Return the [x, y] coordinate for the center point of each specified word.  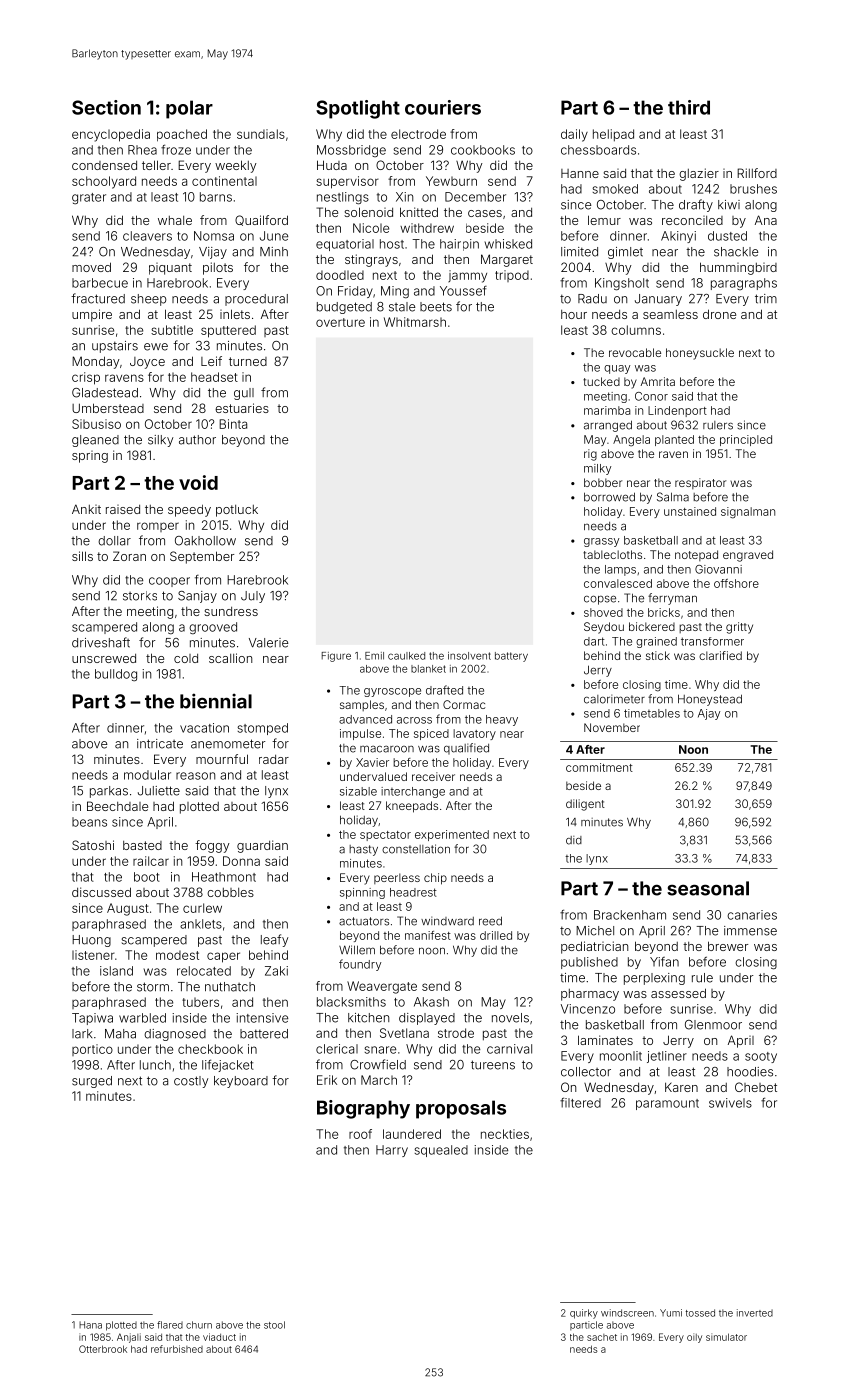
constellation [416, 849]
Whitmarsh [415, 322]
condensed [104, 165]
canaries [752, 915]
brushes [753, 189]
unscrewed [104, 658]
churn [199, 1325]
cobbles [230, 892]
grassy [601, 542]
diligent [585, 805]
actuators [364, 921]
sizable [358, 791]
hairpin [459, 245]
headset [214, 377]
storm [153, 987]
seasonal [708, 888]
